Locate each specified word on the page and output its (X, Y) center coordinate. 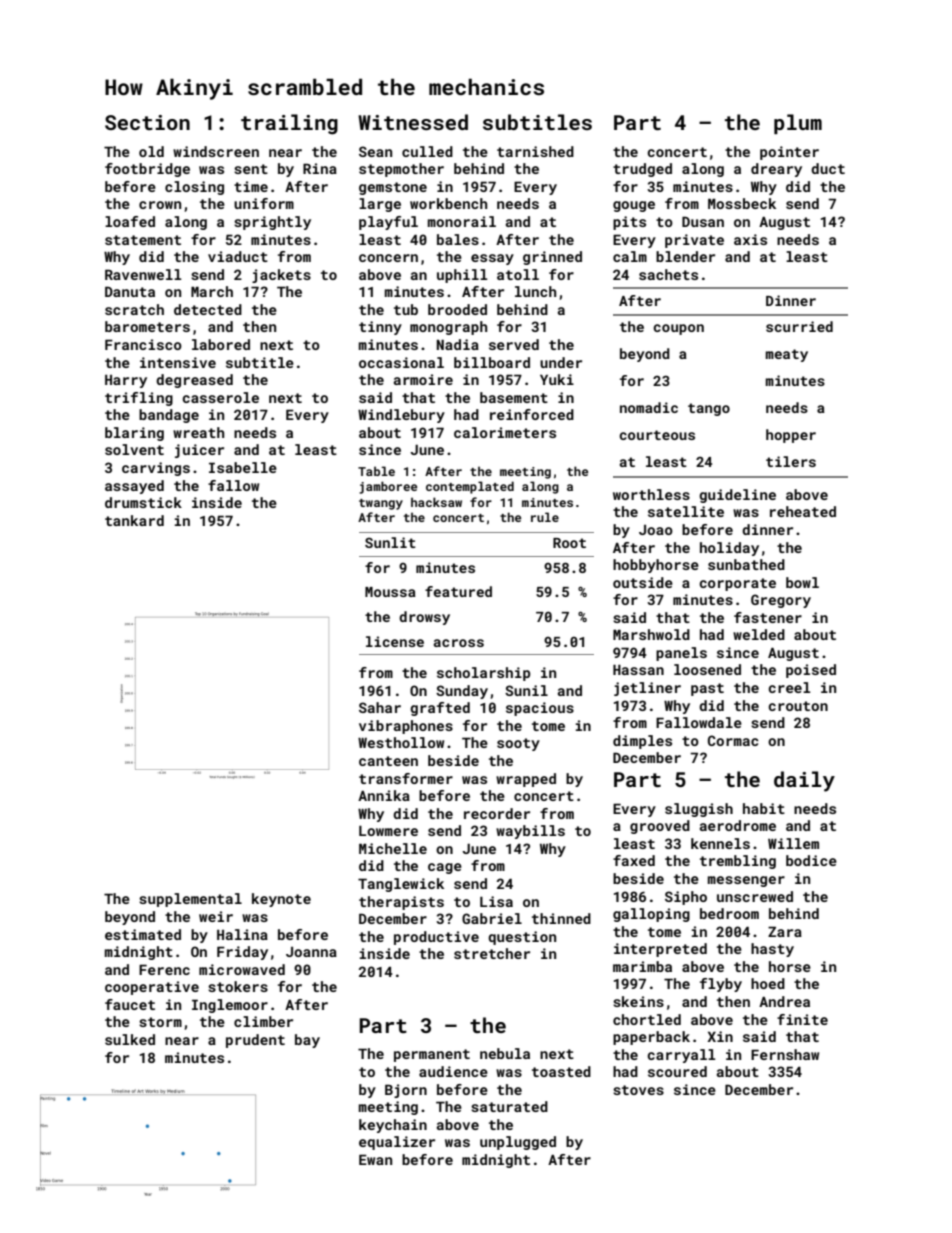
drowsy (424, 618)
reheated (803, 511)
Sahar (380, 707)
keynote (281, 900)
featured (458, 591)
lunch (535, 291)
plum (798, 124)
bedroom (729, 913)
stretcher (492, 953)
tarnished (535, 151)
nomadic (649, 407)
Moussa (390, 592)
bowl (802, 582)
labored (221, 344)
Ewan (375, 1159)
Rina (320, 168)
